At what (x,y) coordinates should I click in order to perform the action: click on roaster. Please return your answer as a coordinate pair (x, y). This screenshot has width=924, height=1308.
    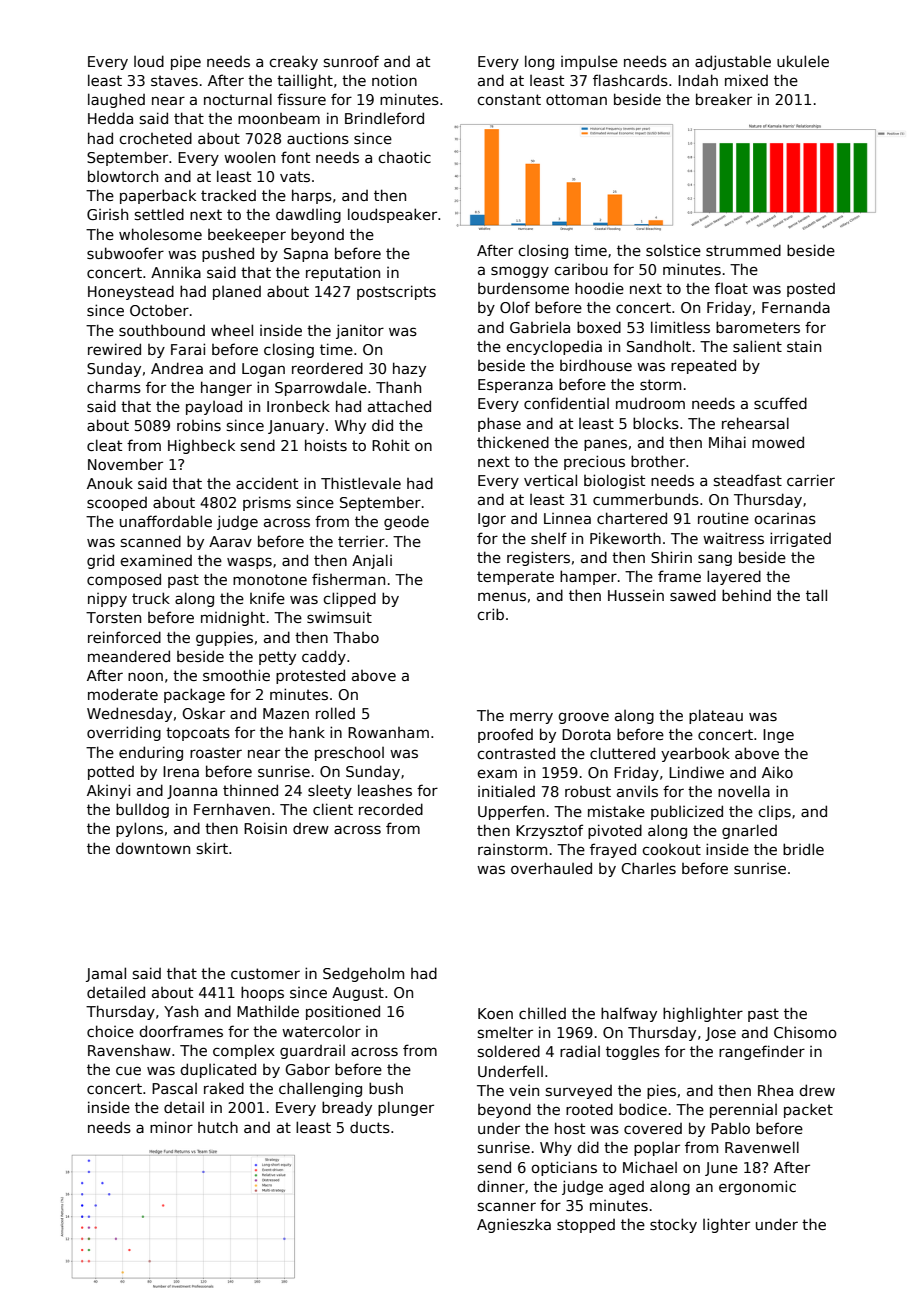
    Looking at the image, I should click on (216, 752).
